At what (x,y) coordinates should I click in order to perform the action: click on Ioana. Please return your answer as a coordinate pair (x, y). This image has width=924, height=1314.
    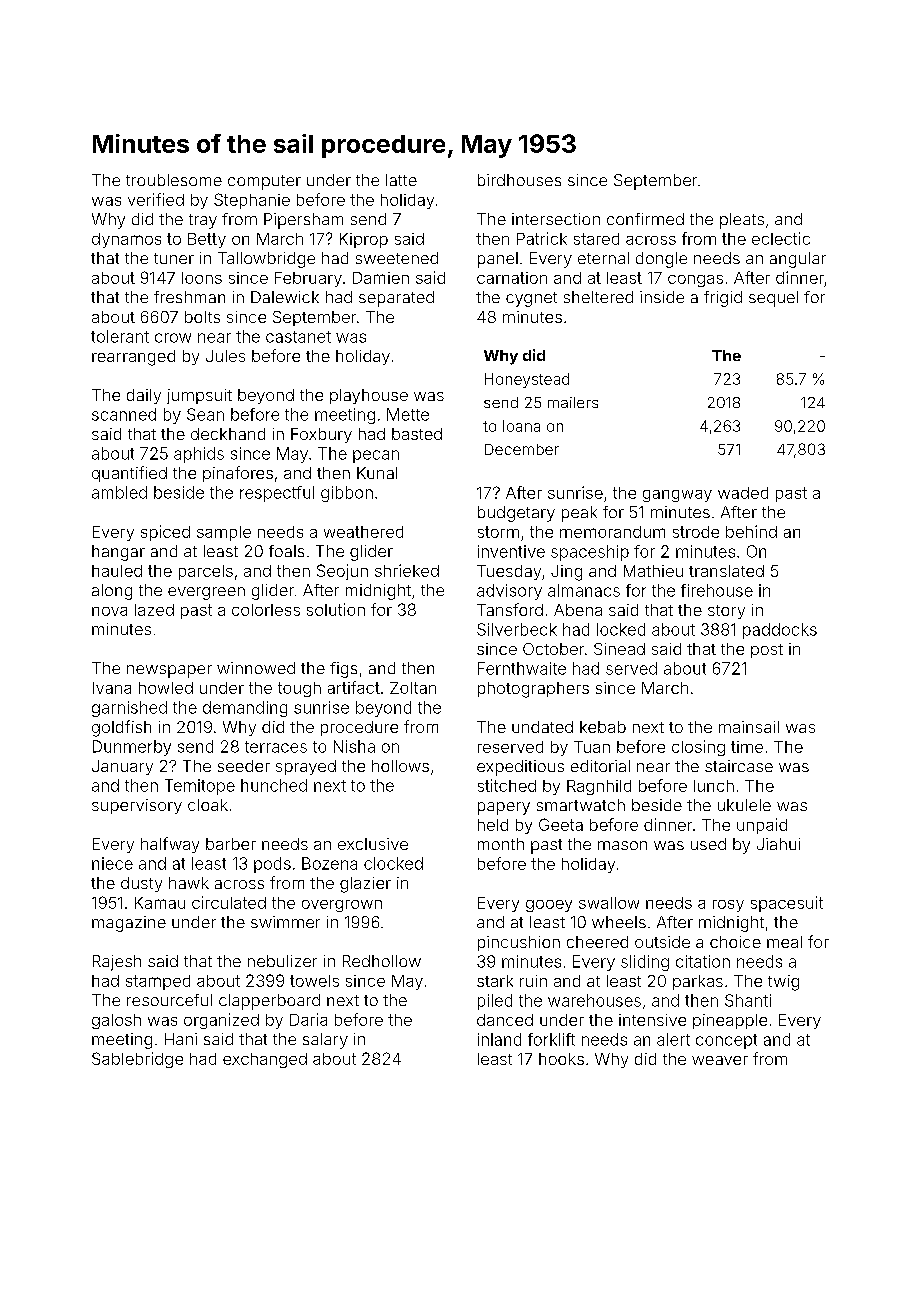
    Looking at the image, I should click on (521, 426).
